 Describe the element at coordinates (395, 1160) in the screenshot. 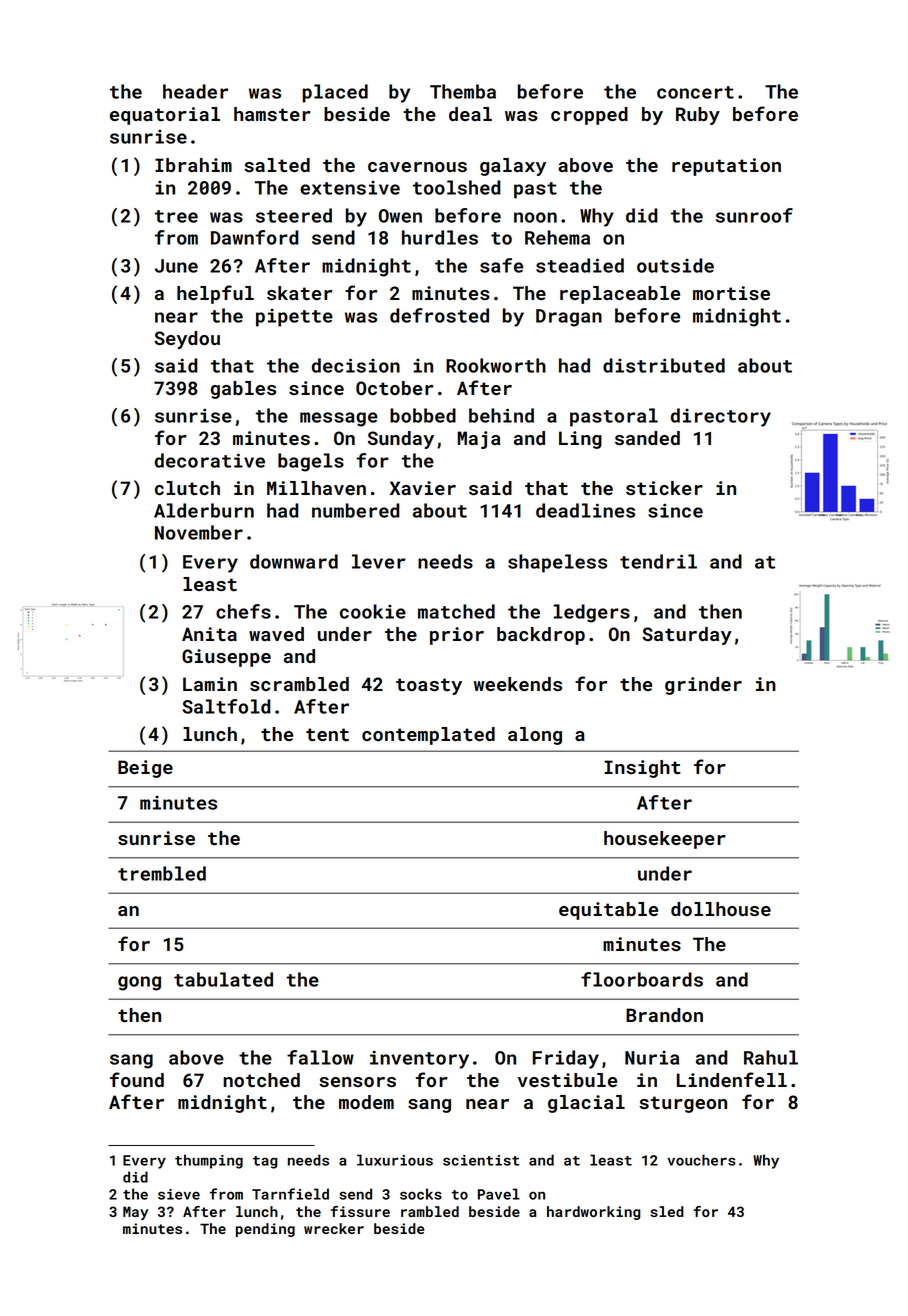

I see `luxurious` at that location.
